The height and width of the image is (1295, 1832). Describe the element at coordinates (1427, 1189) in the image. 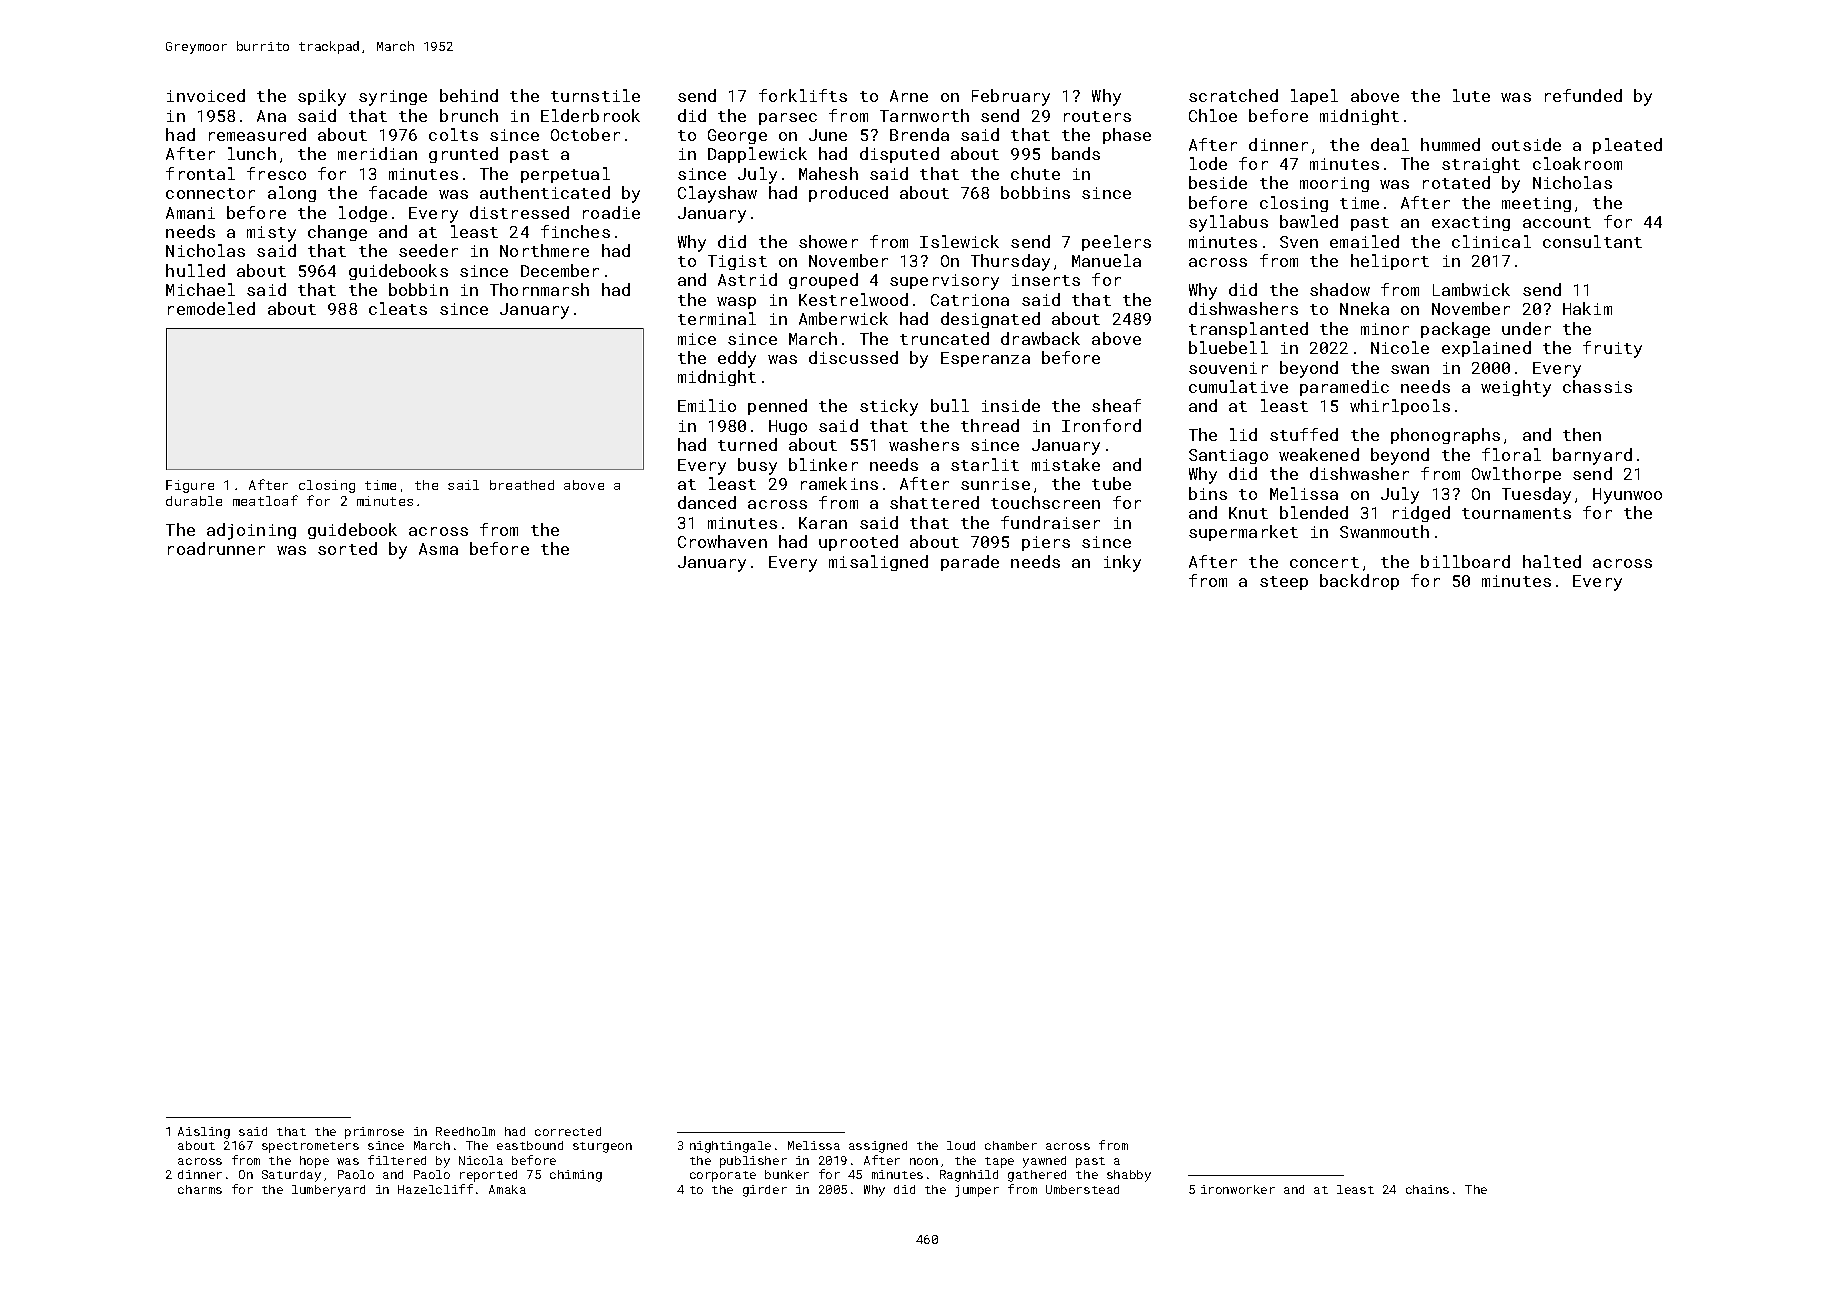

I see `chains` at that location.
